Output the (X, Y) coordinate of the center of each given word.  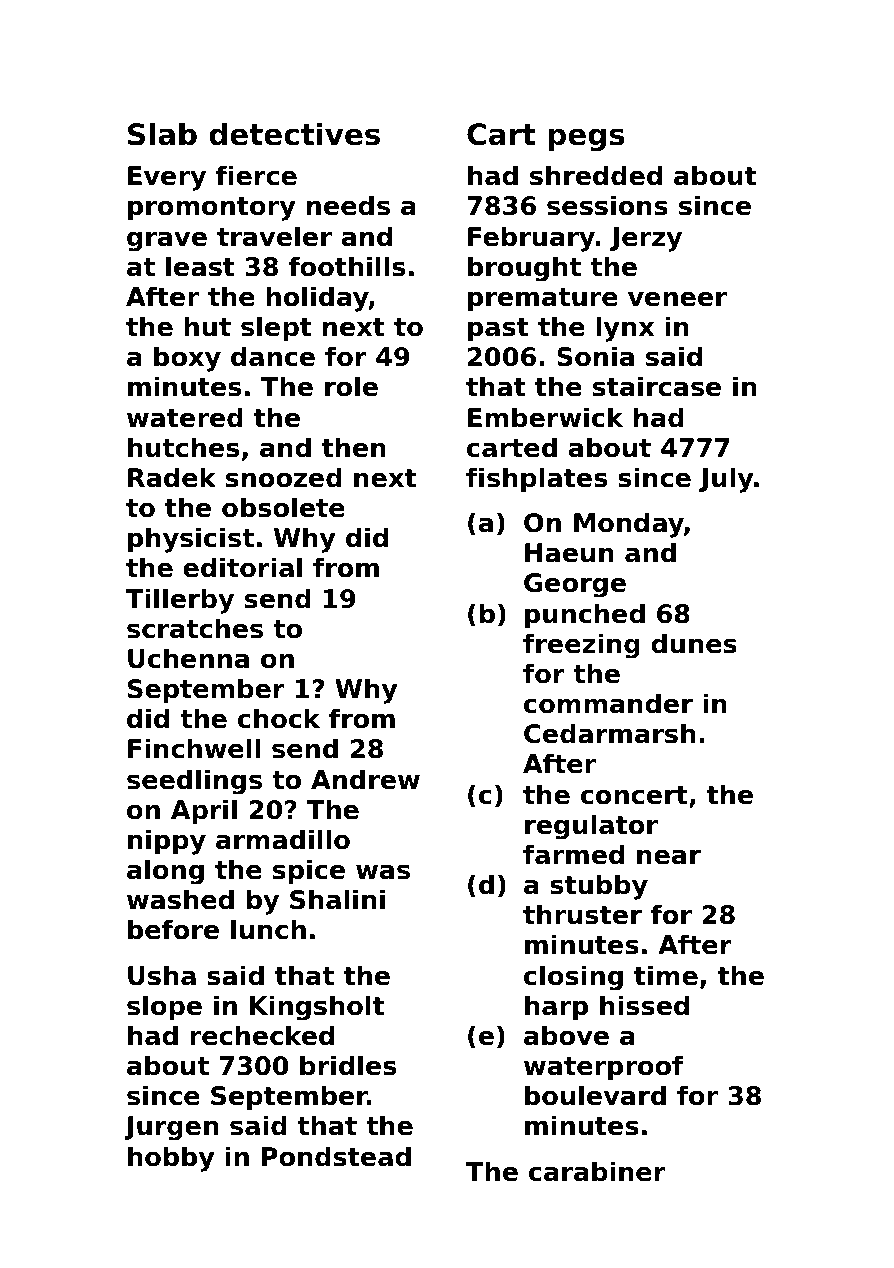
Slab (162, 134)
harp (556, 1008)
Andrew (365, 779)
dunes (694, 643)
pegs (586, 140)
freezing (581, 646)
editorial (242, 567)
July (726, 480)
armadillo (283, 839)
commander (608, 703)
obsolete (283, 507)
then (354, 447)
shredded (596, 175)
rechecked (262, 1035)
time (666, 975)
